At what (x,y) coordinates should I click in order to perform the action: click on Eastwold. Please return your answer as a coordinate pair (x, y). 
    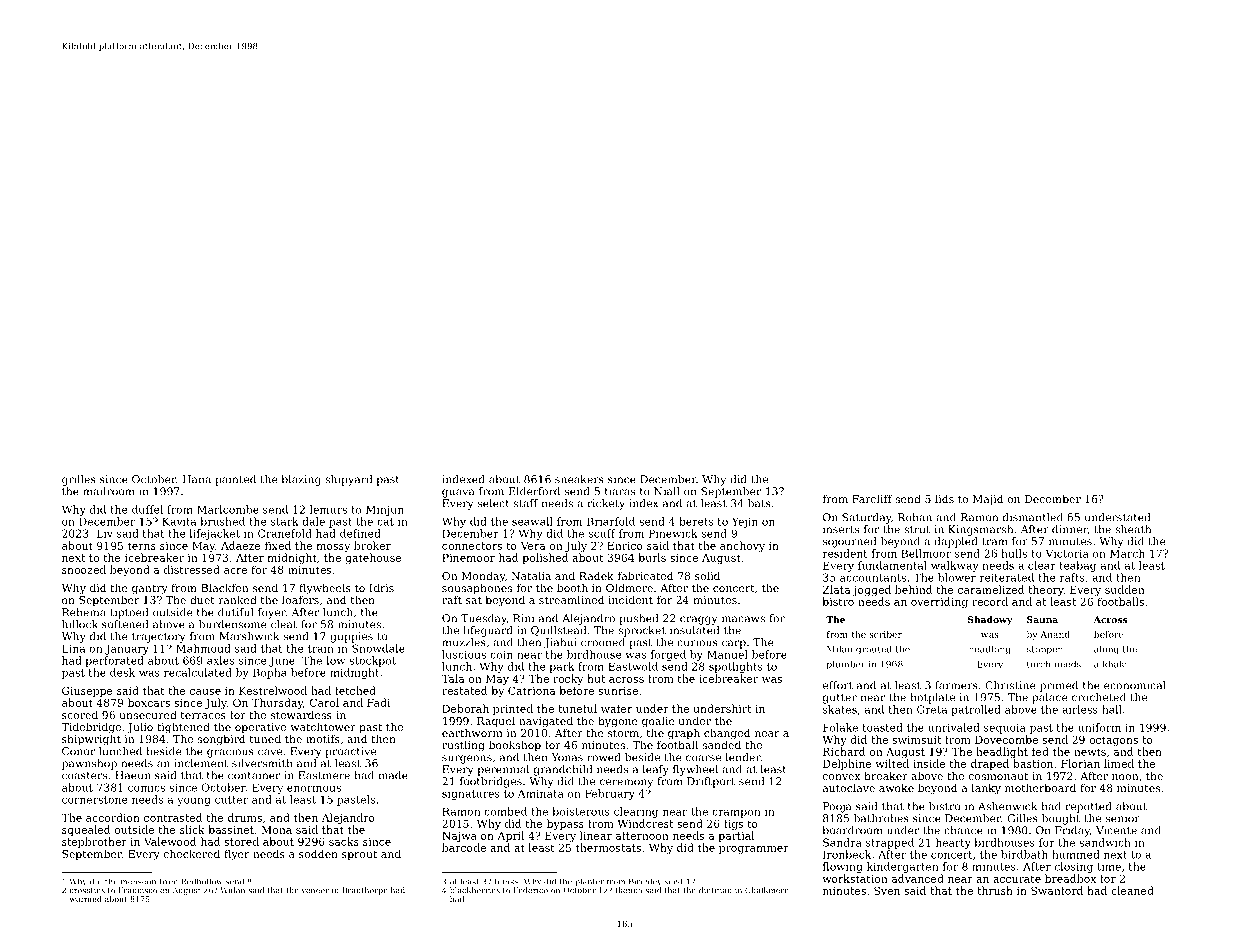
    Looking at the image, I should click on (633, 666).
